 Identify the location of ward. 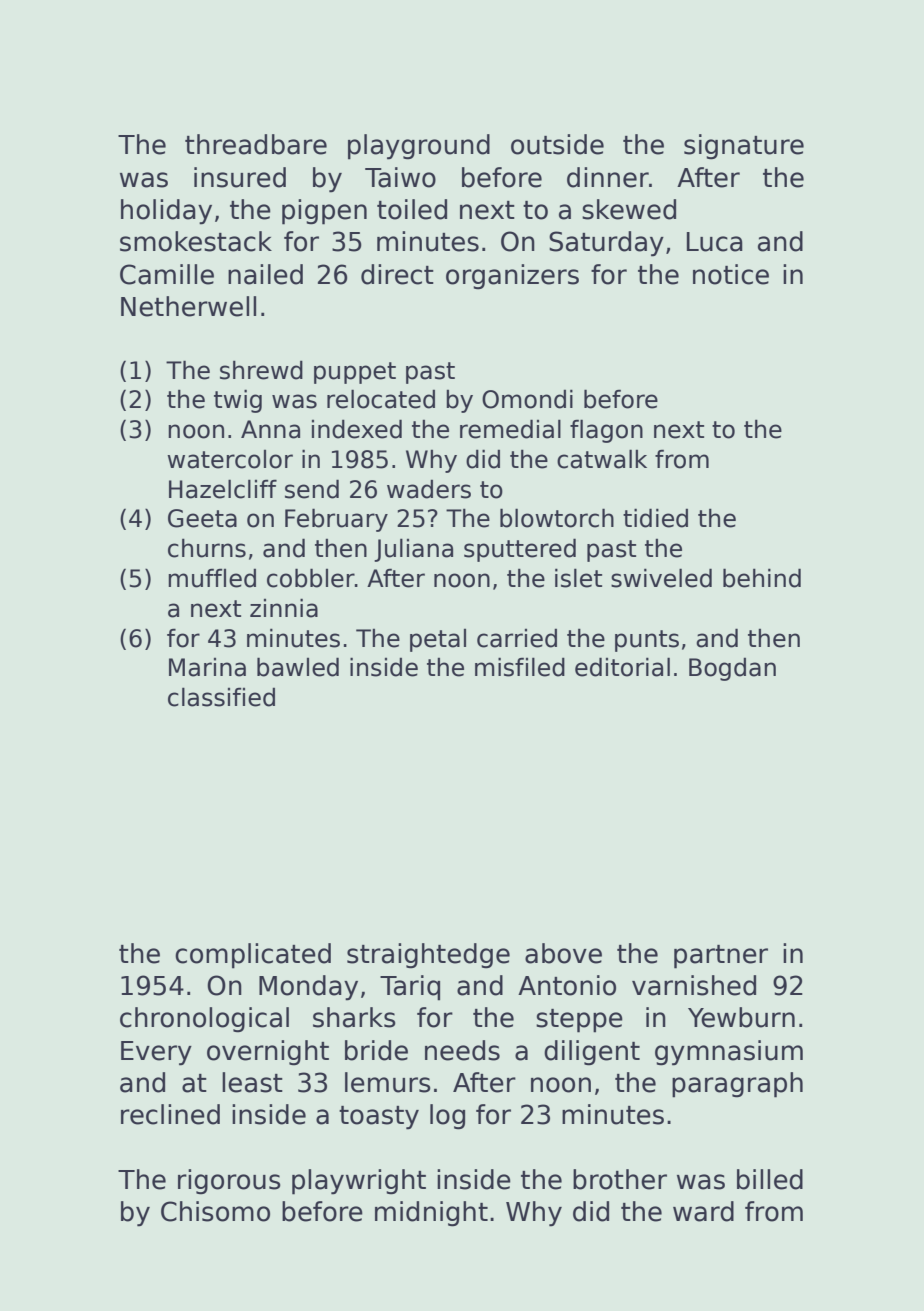
(703, 1211).
